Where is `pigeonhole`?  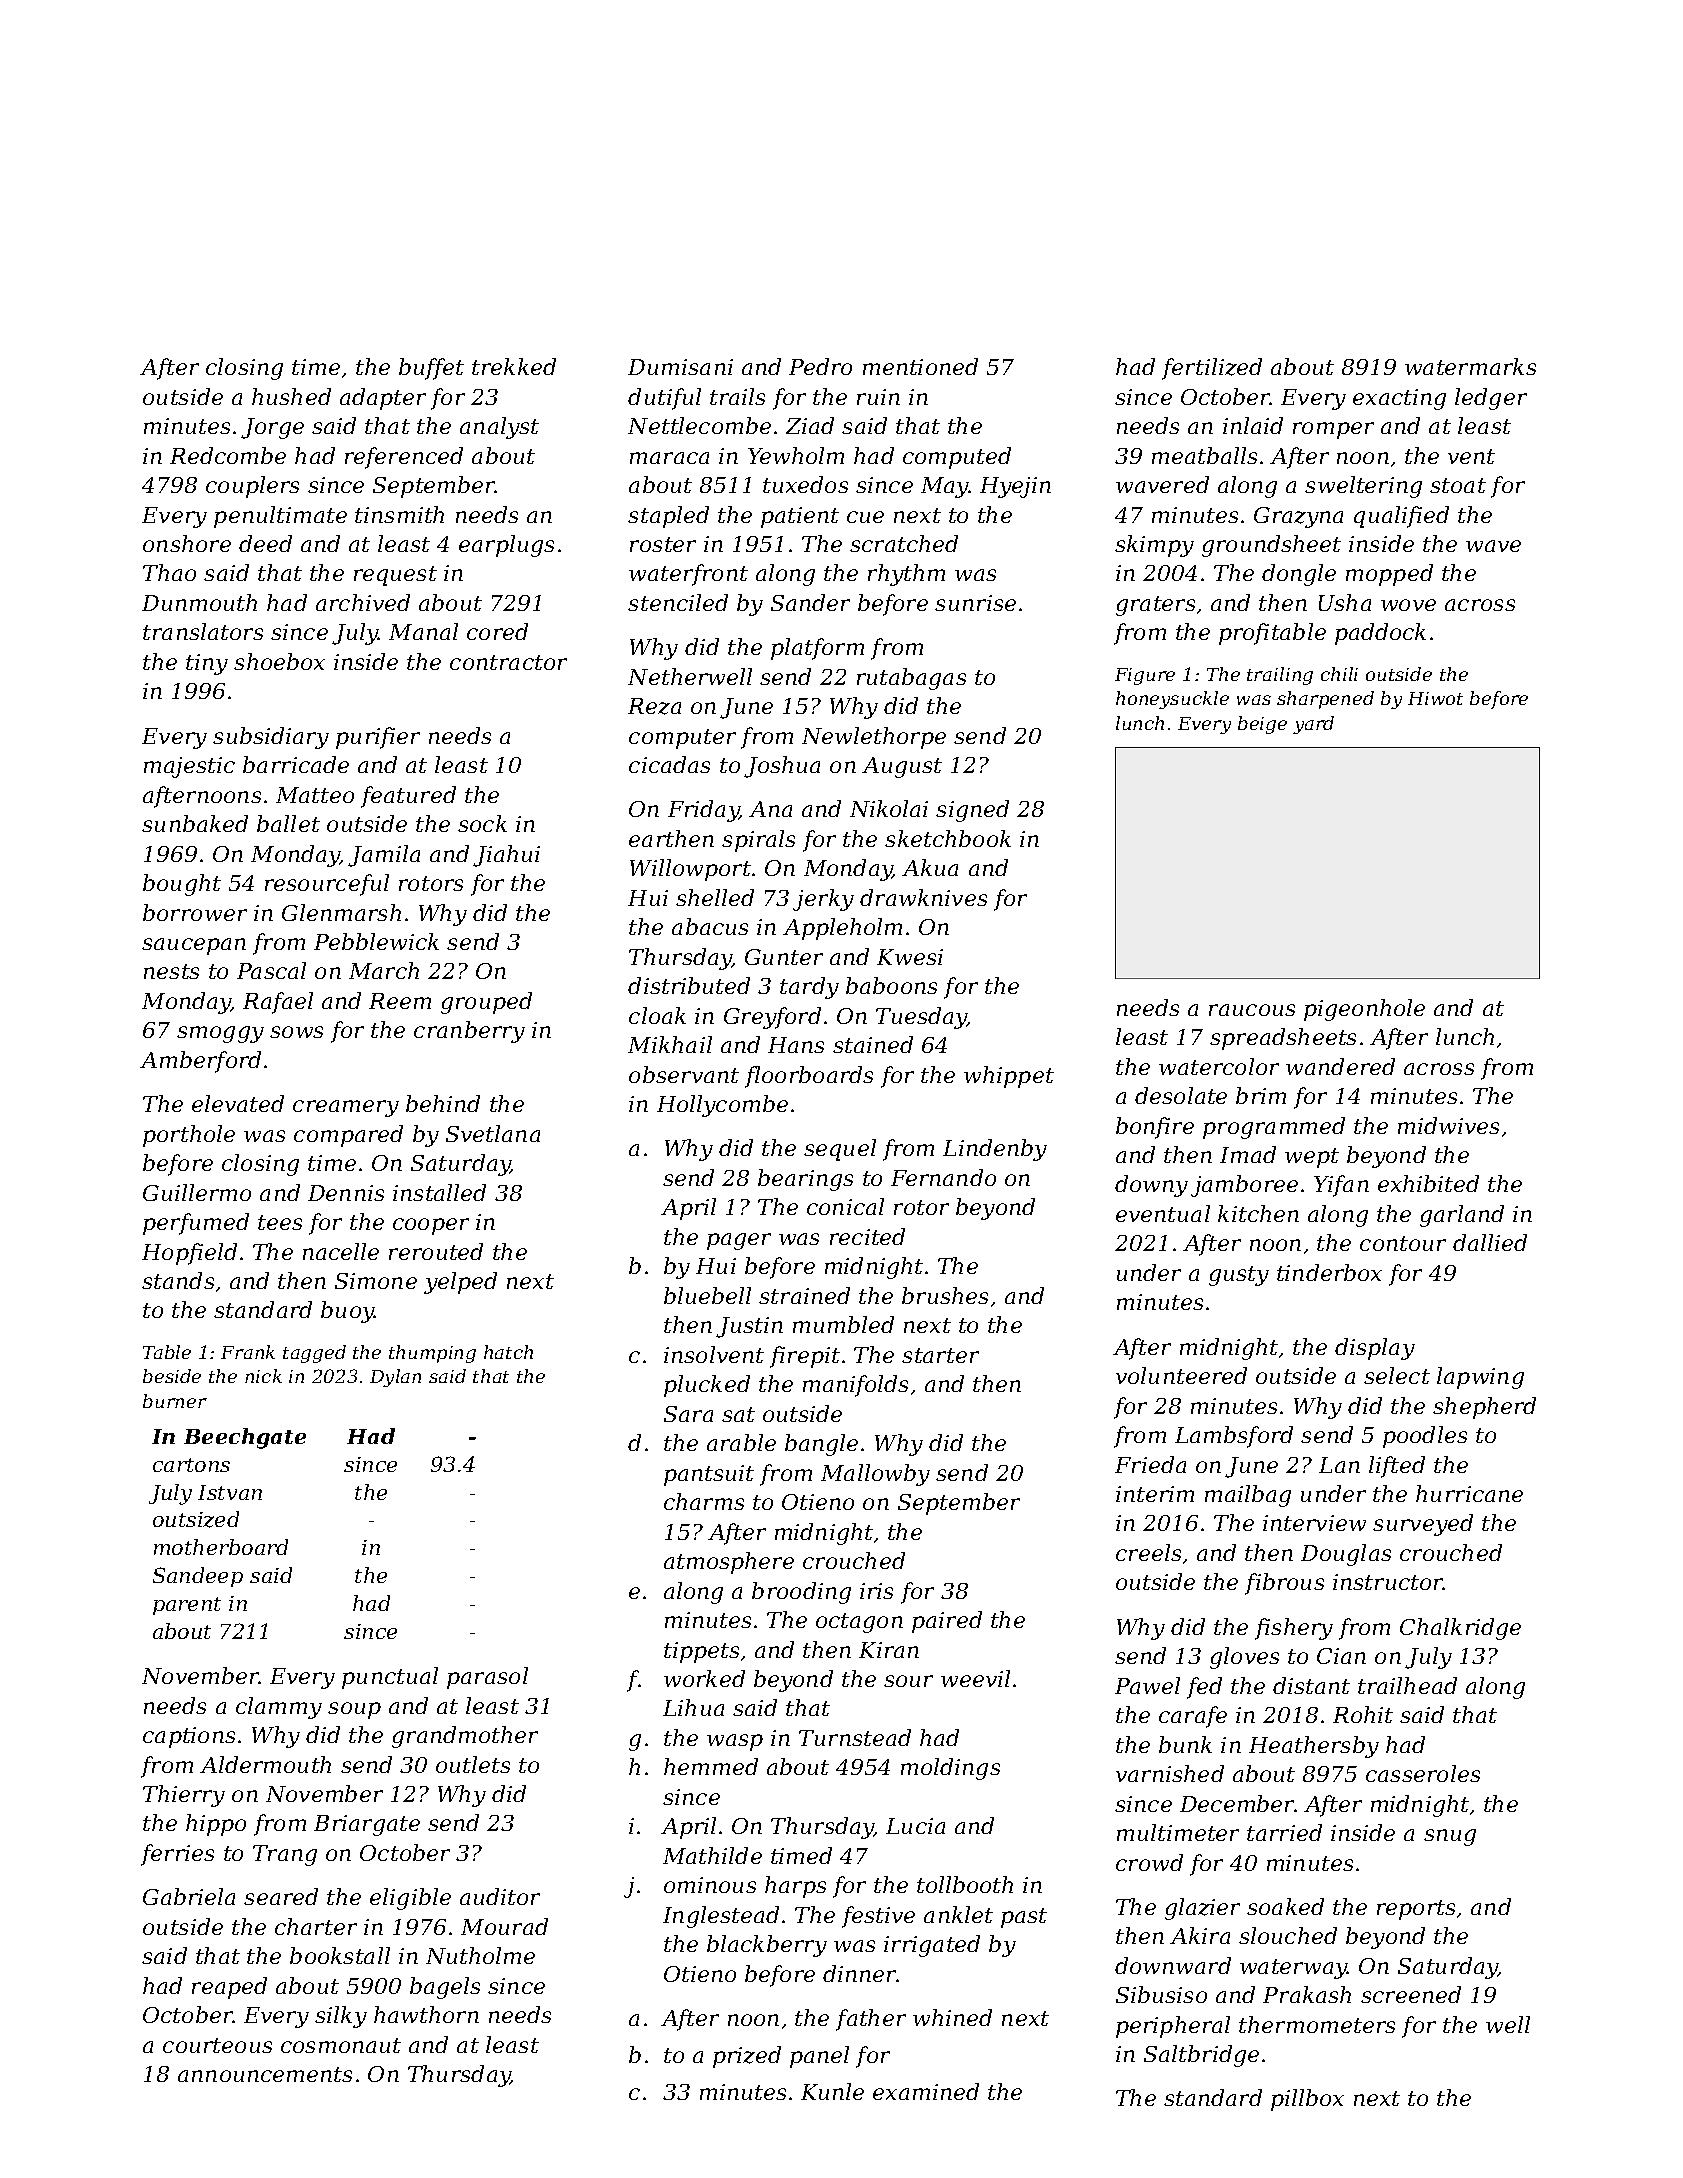
pigeonhole is located at coordinates (1364, 1010).
